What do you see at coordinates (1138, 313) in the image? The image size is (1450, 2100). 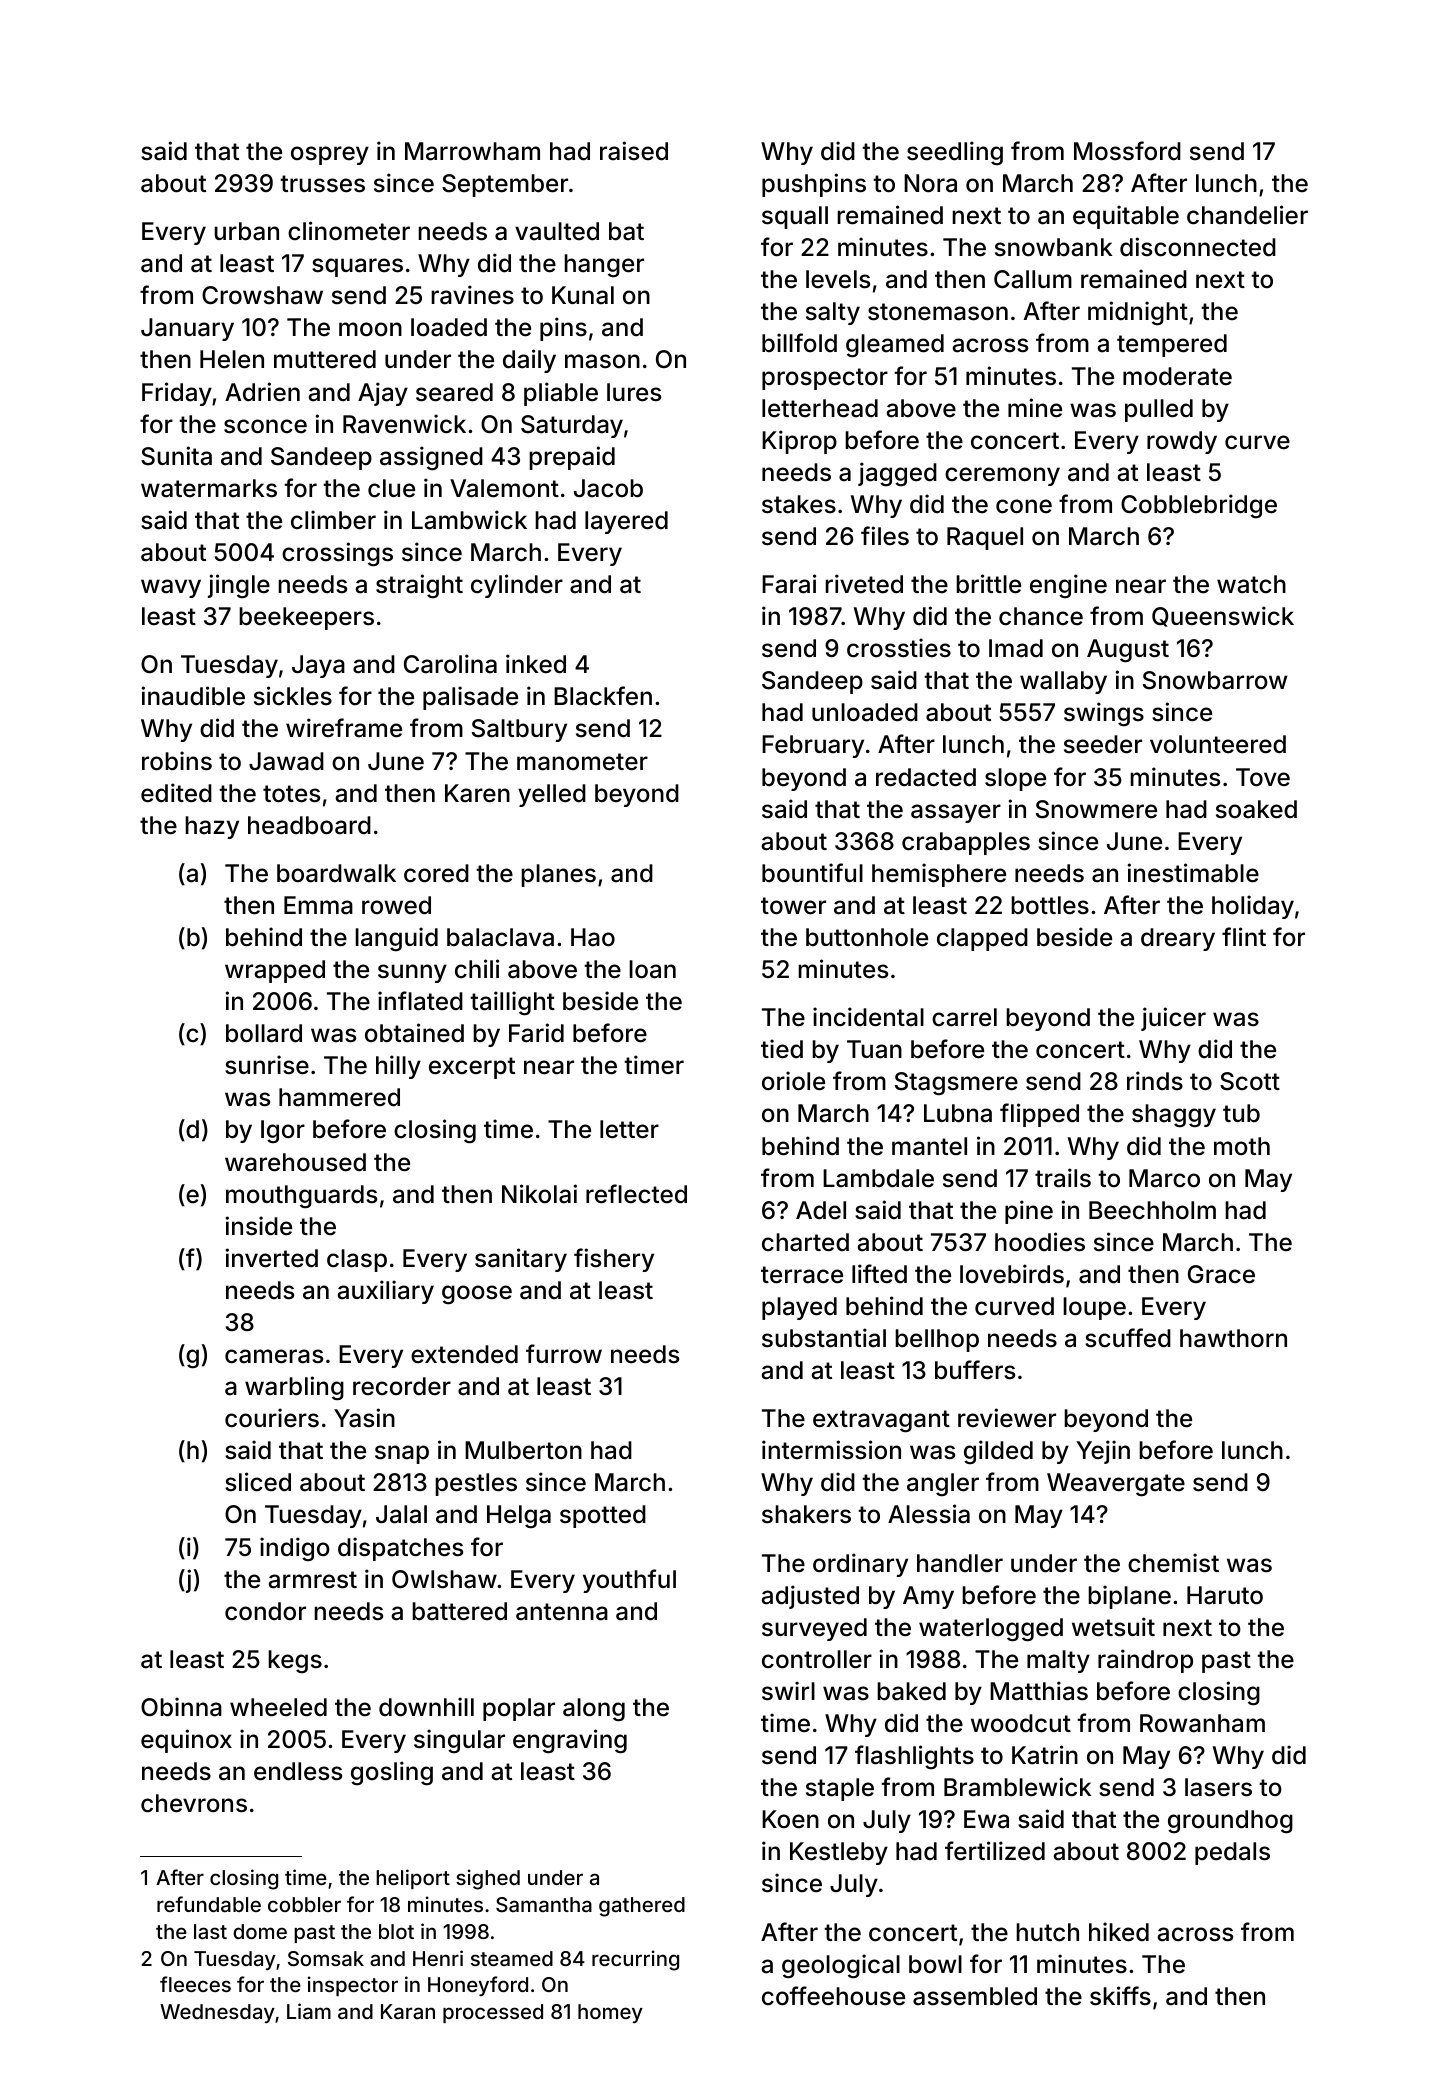 I see `midnight` at bounding box center [1138, 313].
